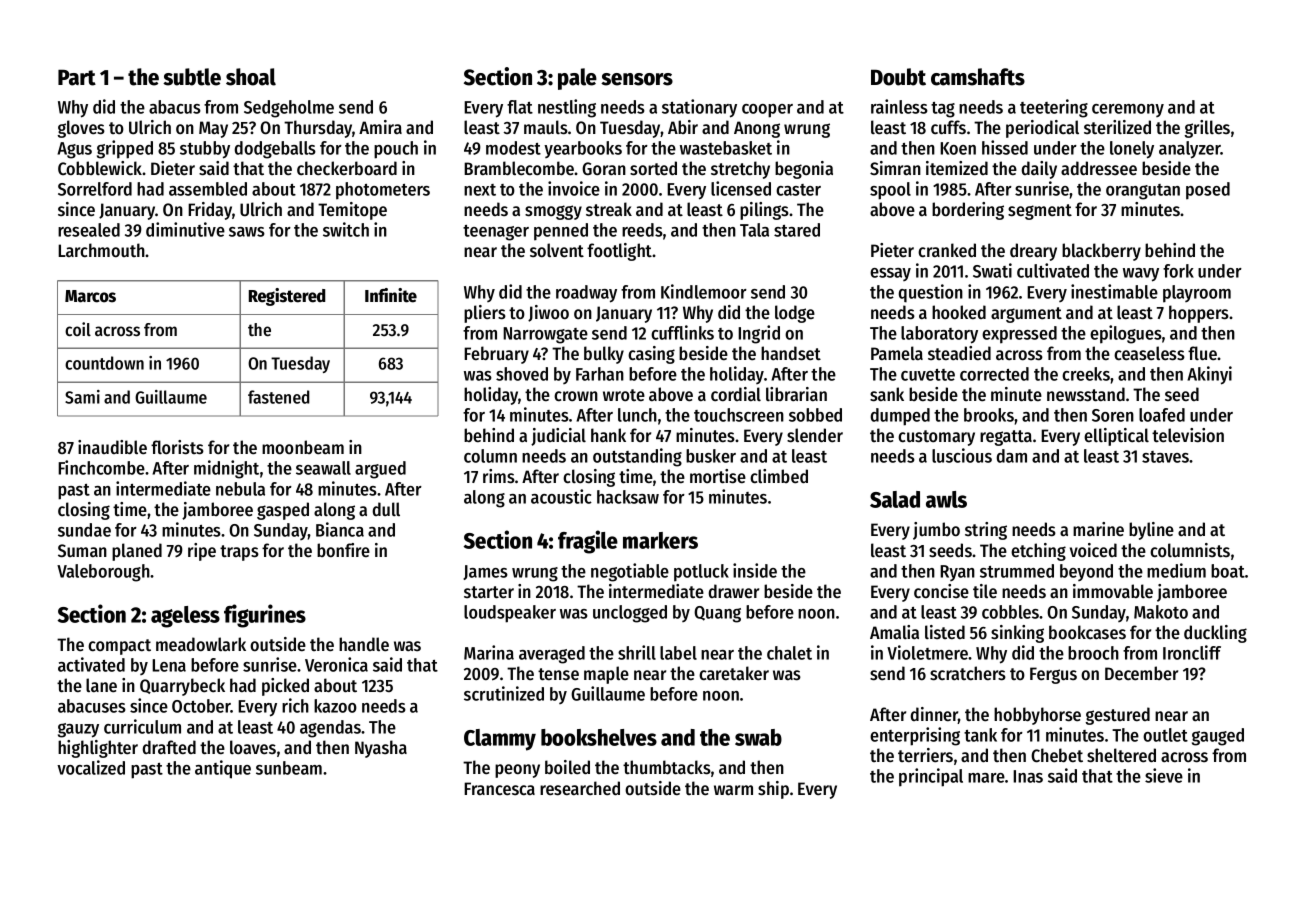  What do you see at coordinates (500, 740) in the image?
I see `Clammy` at bounding box center [500, 740].
